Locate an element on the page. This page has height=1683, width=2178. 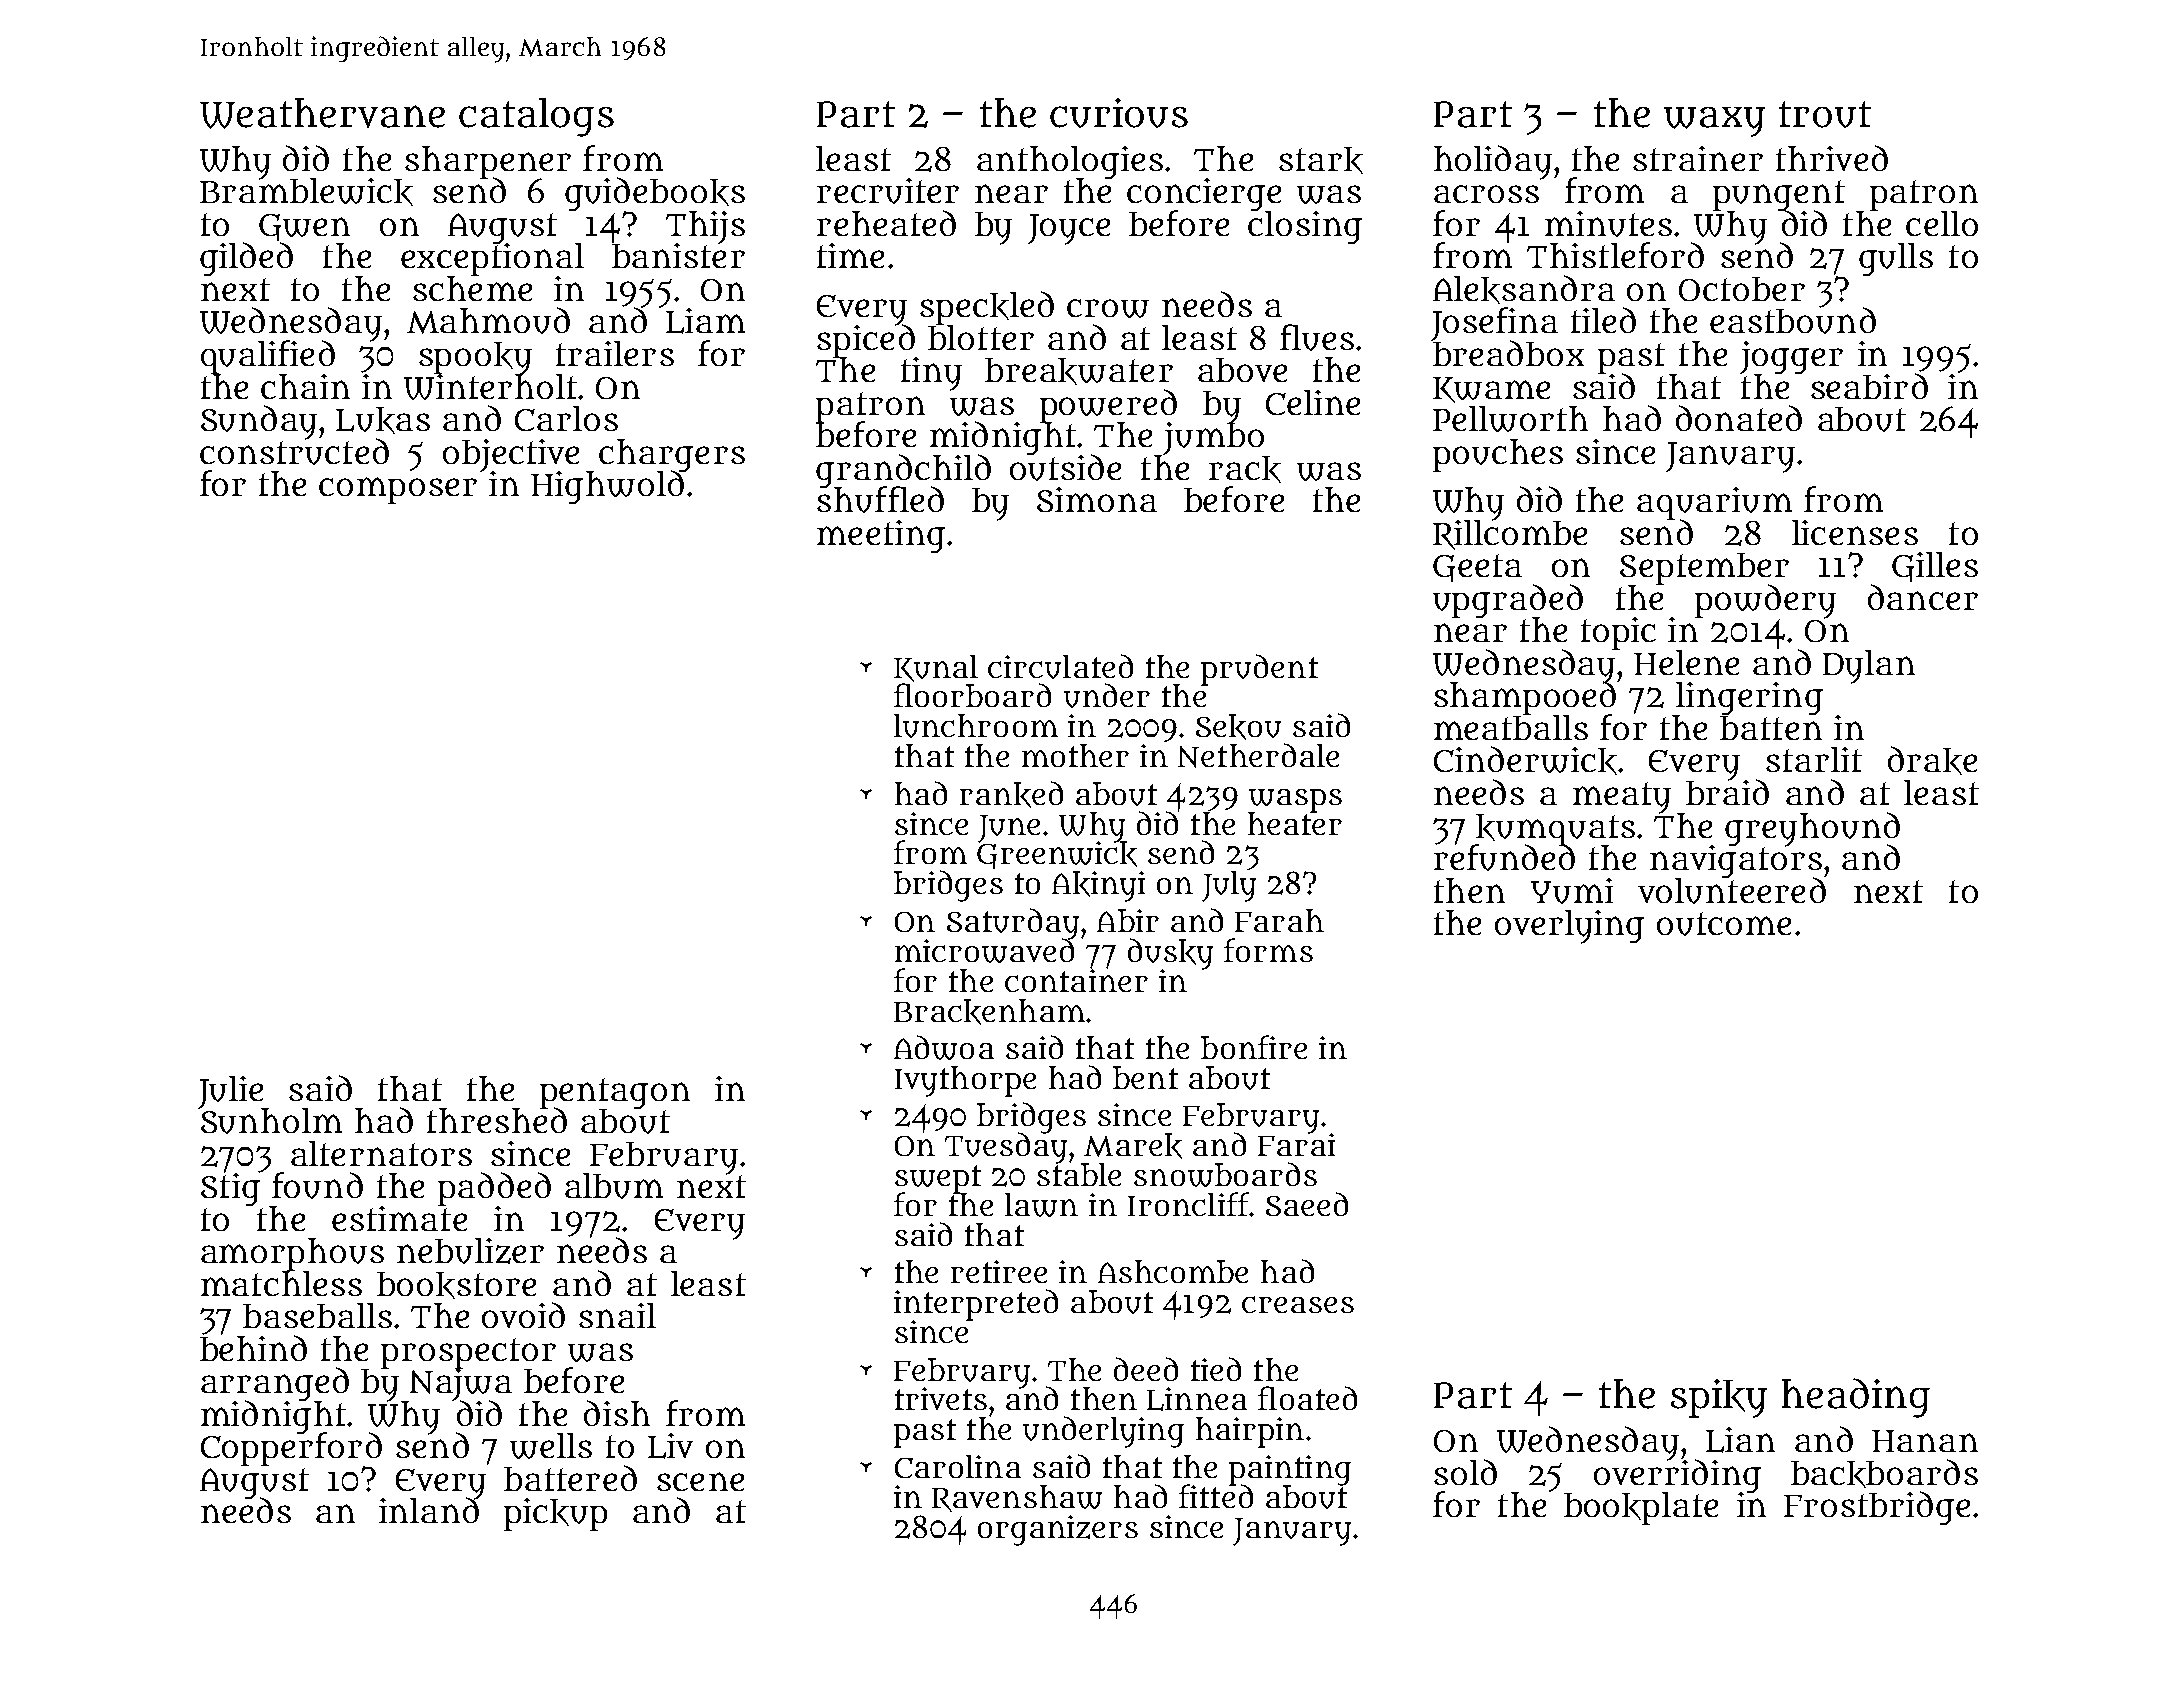
curious is located at coordinates (1119, 113).
